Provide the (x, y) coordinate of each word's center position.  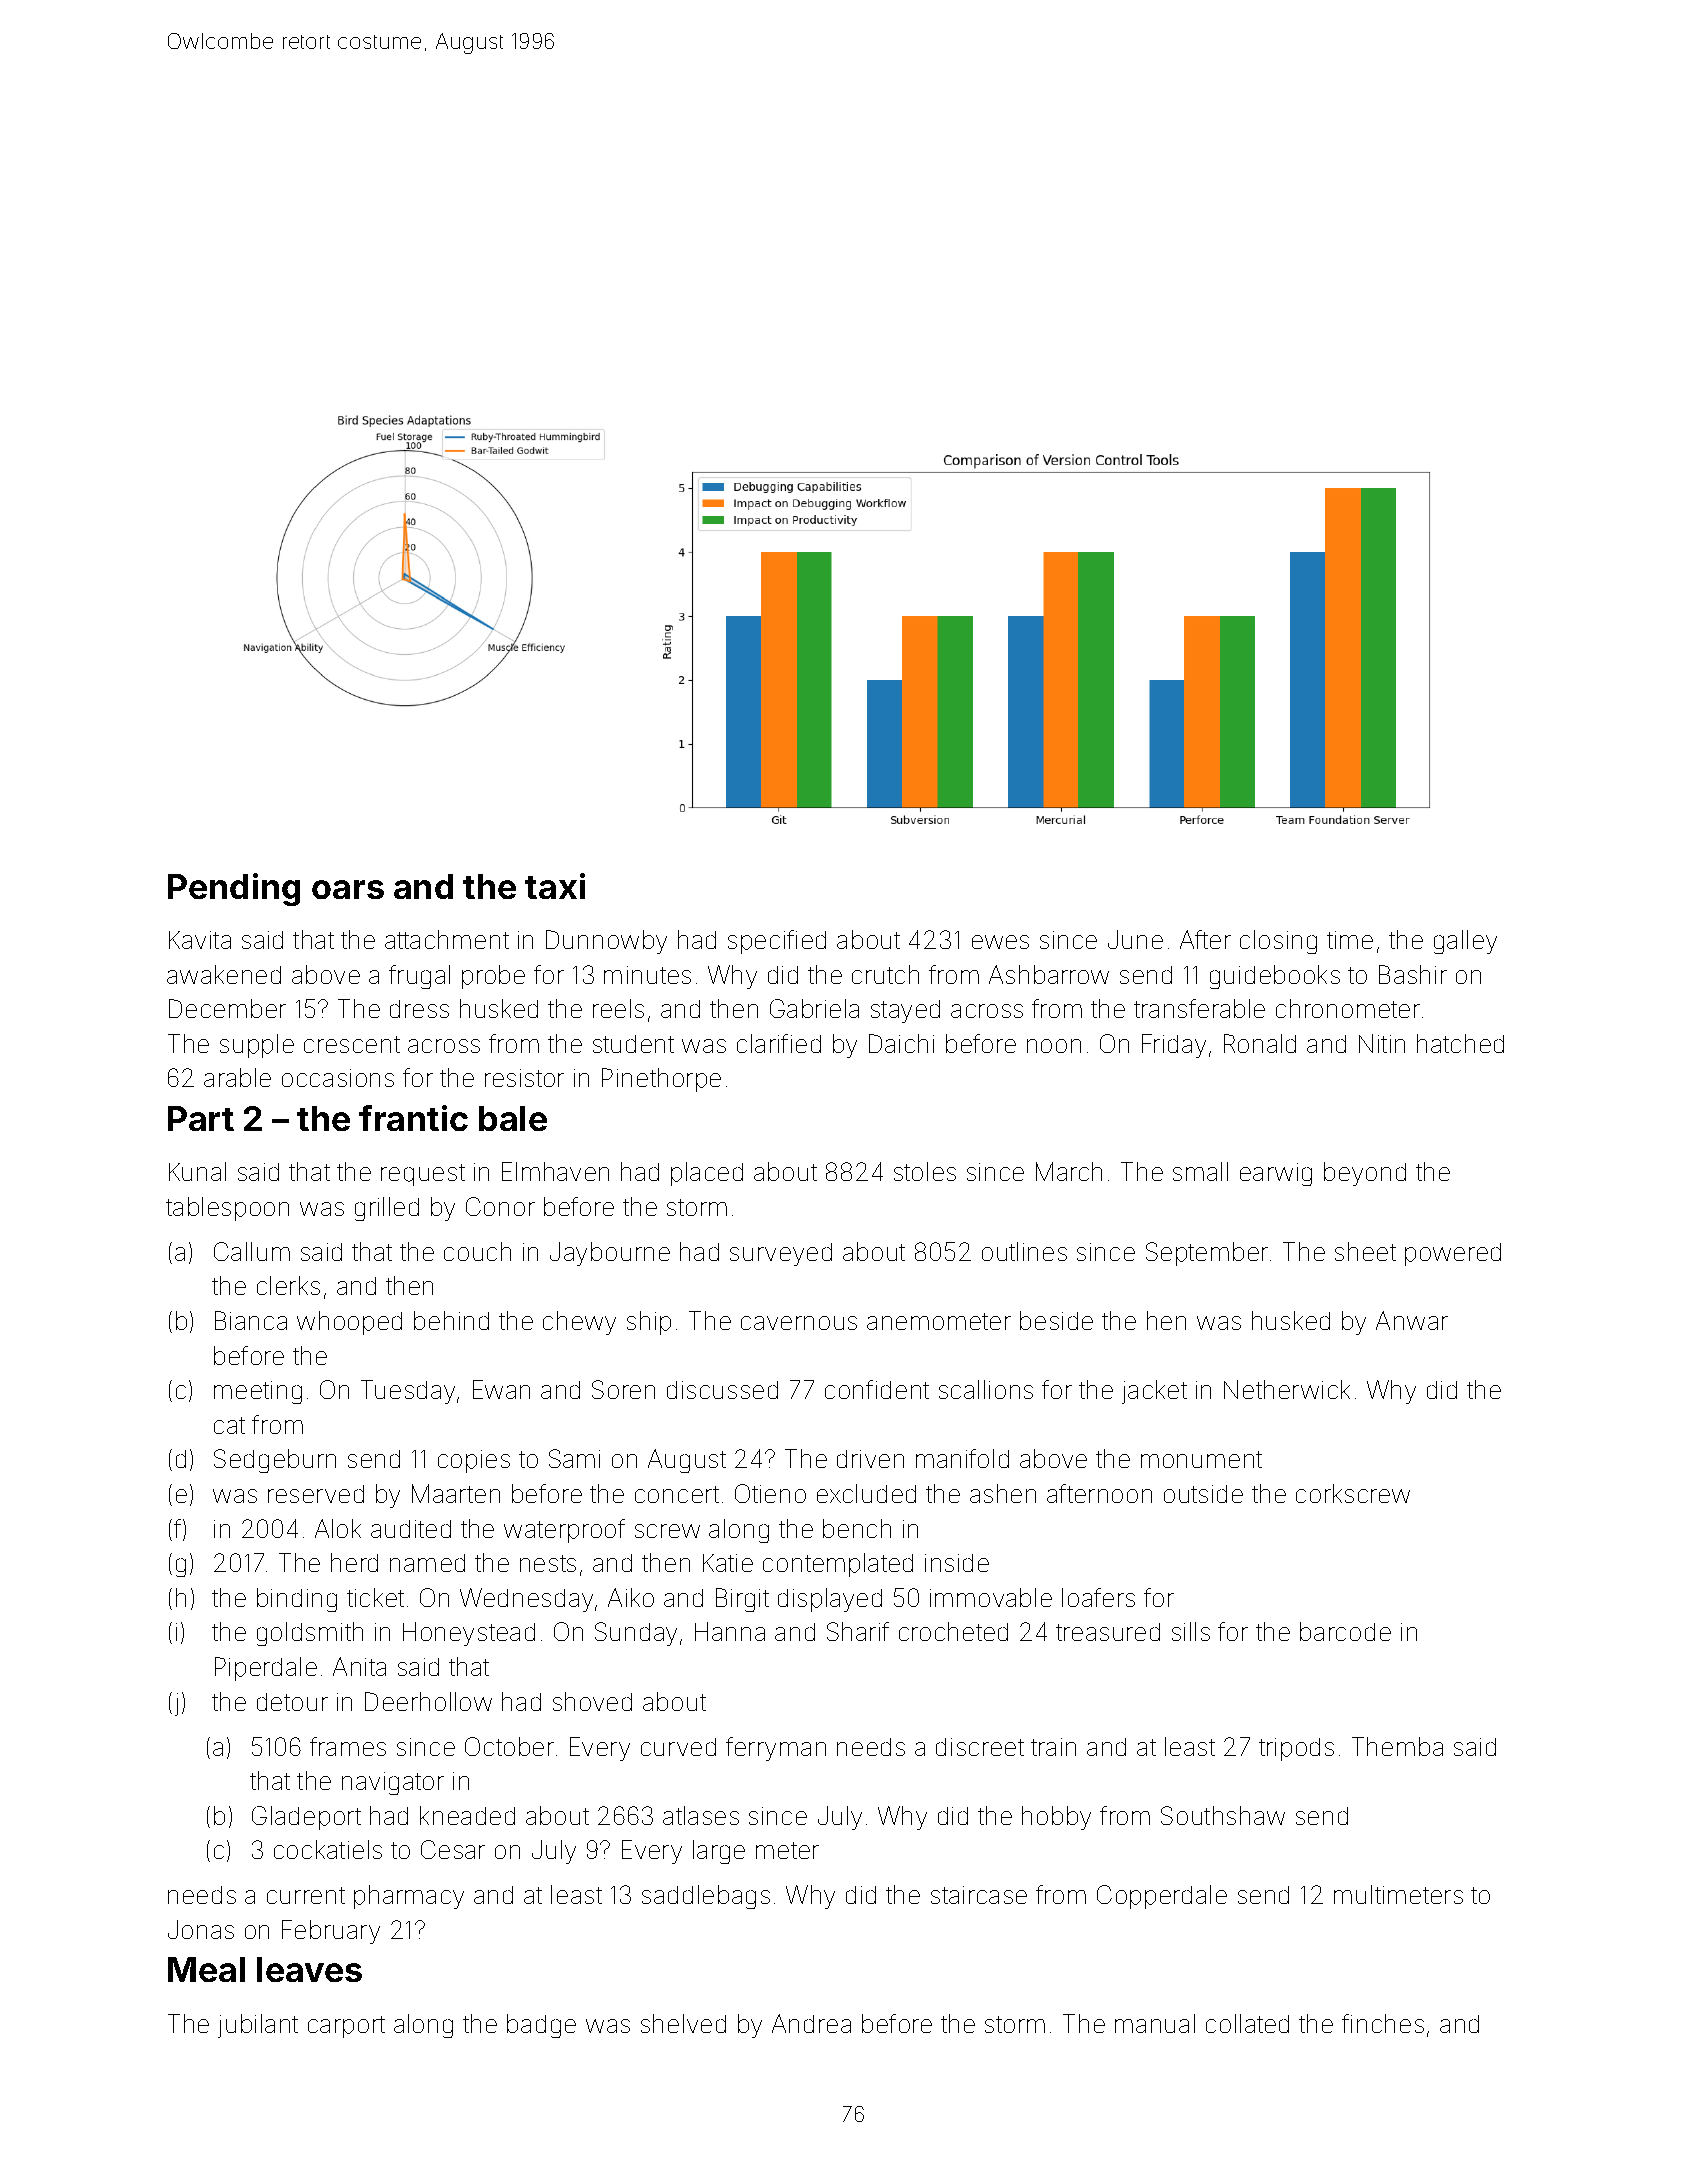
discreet (980, 1747)
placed (707, 1174)
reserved (316, 1494)
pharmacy (409, 1897)
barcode (1345, 1631)
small (1200, 1171)
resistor (524, 1078)
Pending (234, 889)
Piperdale (266, 1669)
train (1053, 1747)
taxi (555, 886)
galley (1465, 942)
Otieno (770, 1493)
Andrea (811, 2023)
